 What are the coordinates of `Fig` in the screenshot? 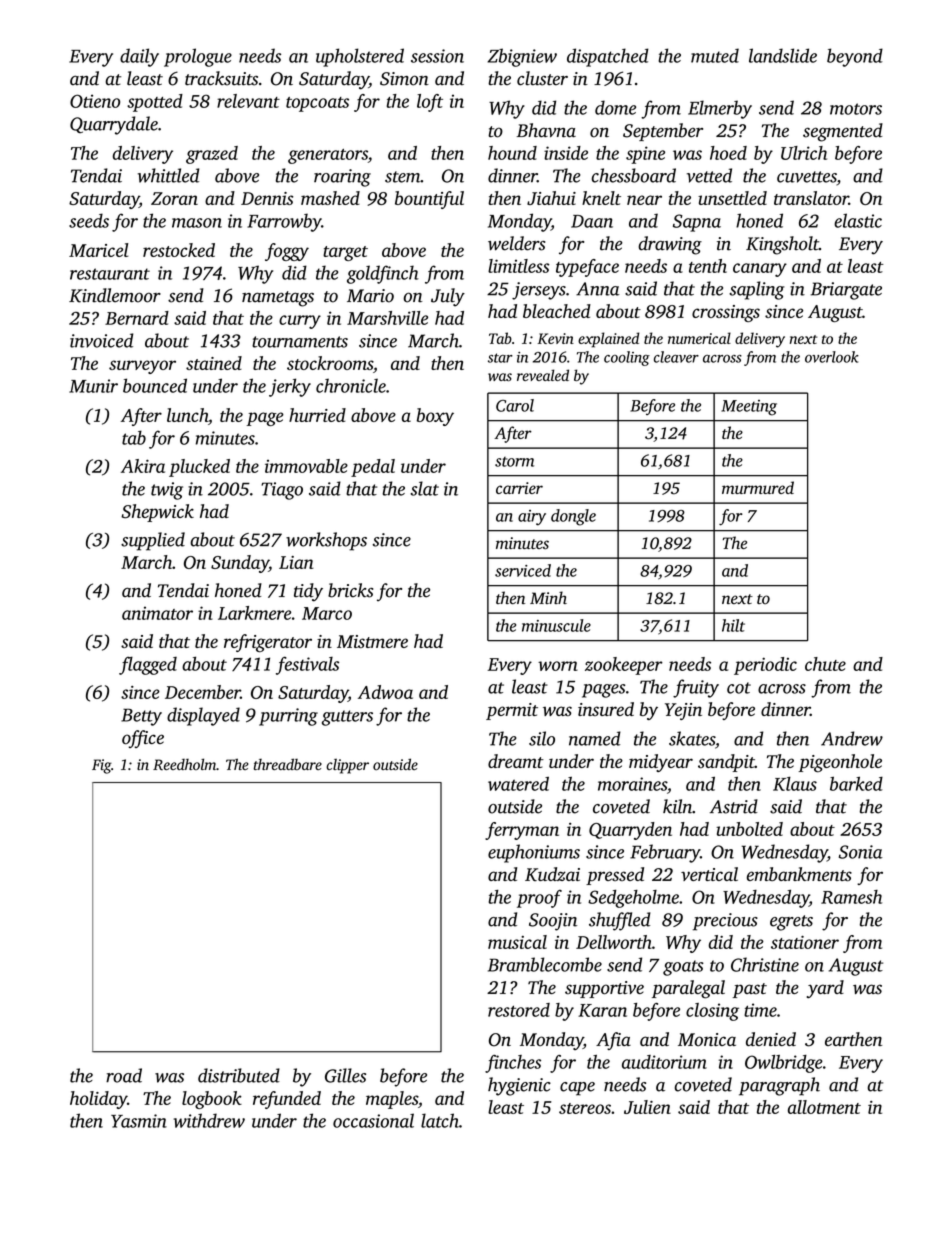 It's located at (101, 766).
